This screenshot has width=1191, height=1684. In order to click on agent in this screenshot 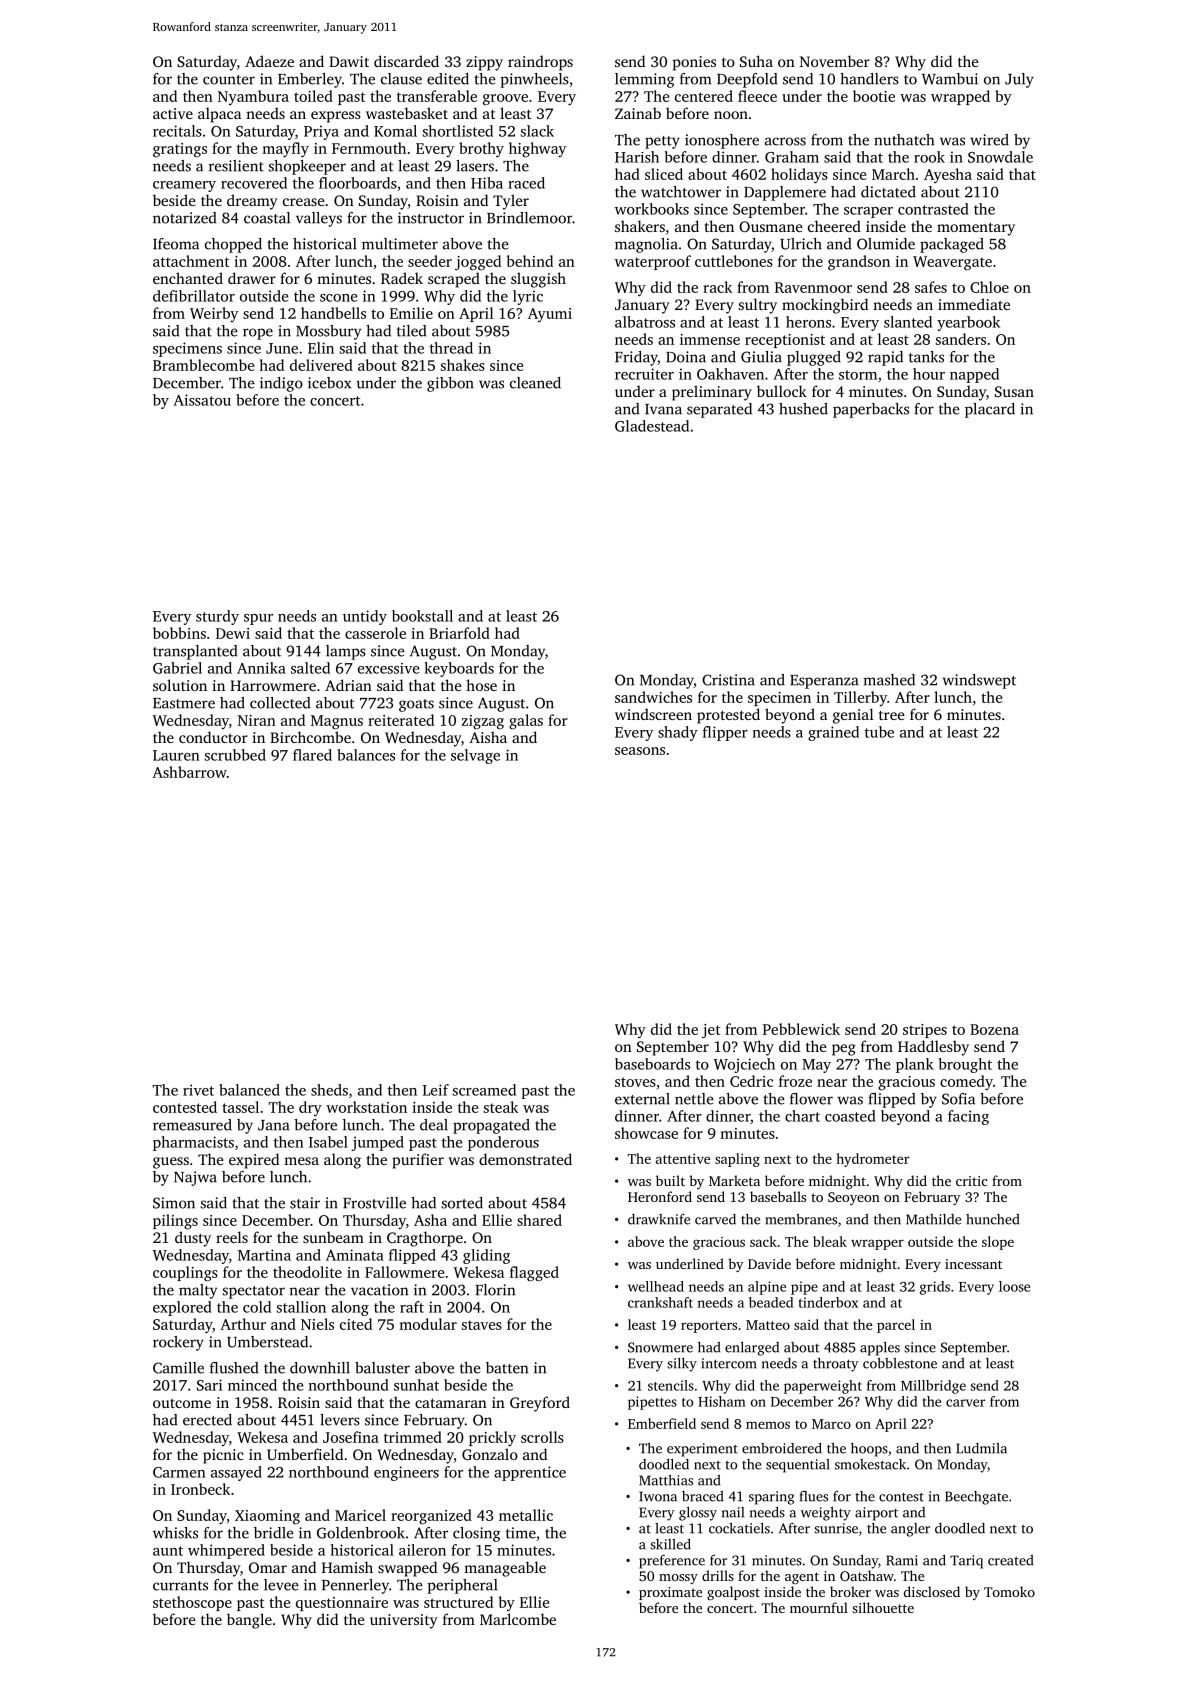, I will do `click(802, 1578)`.
